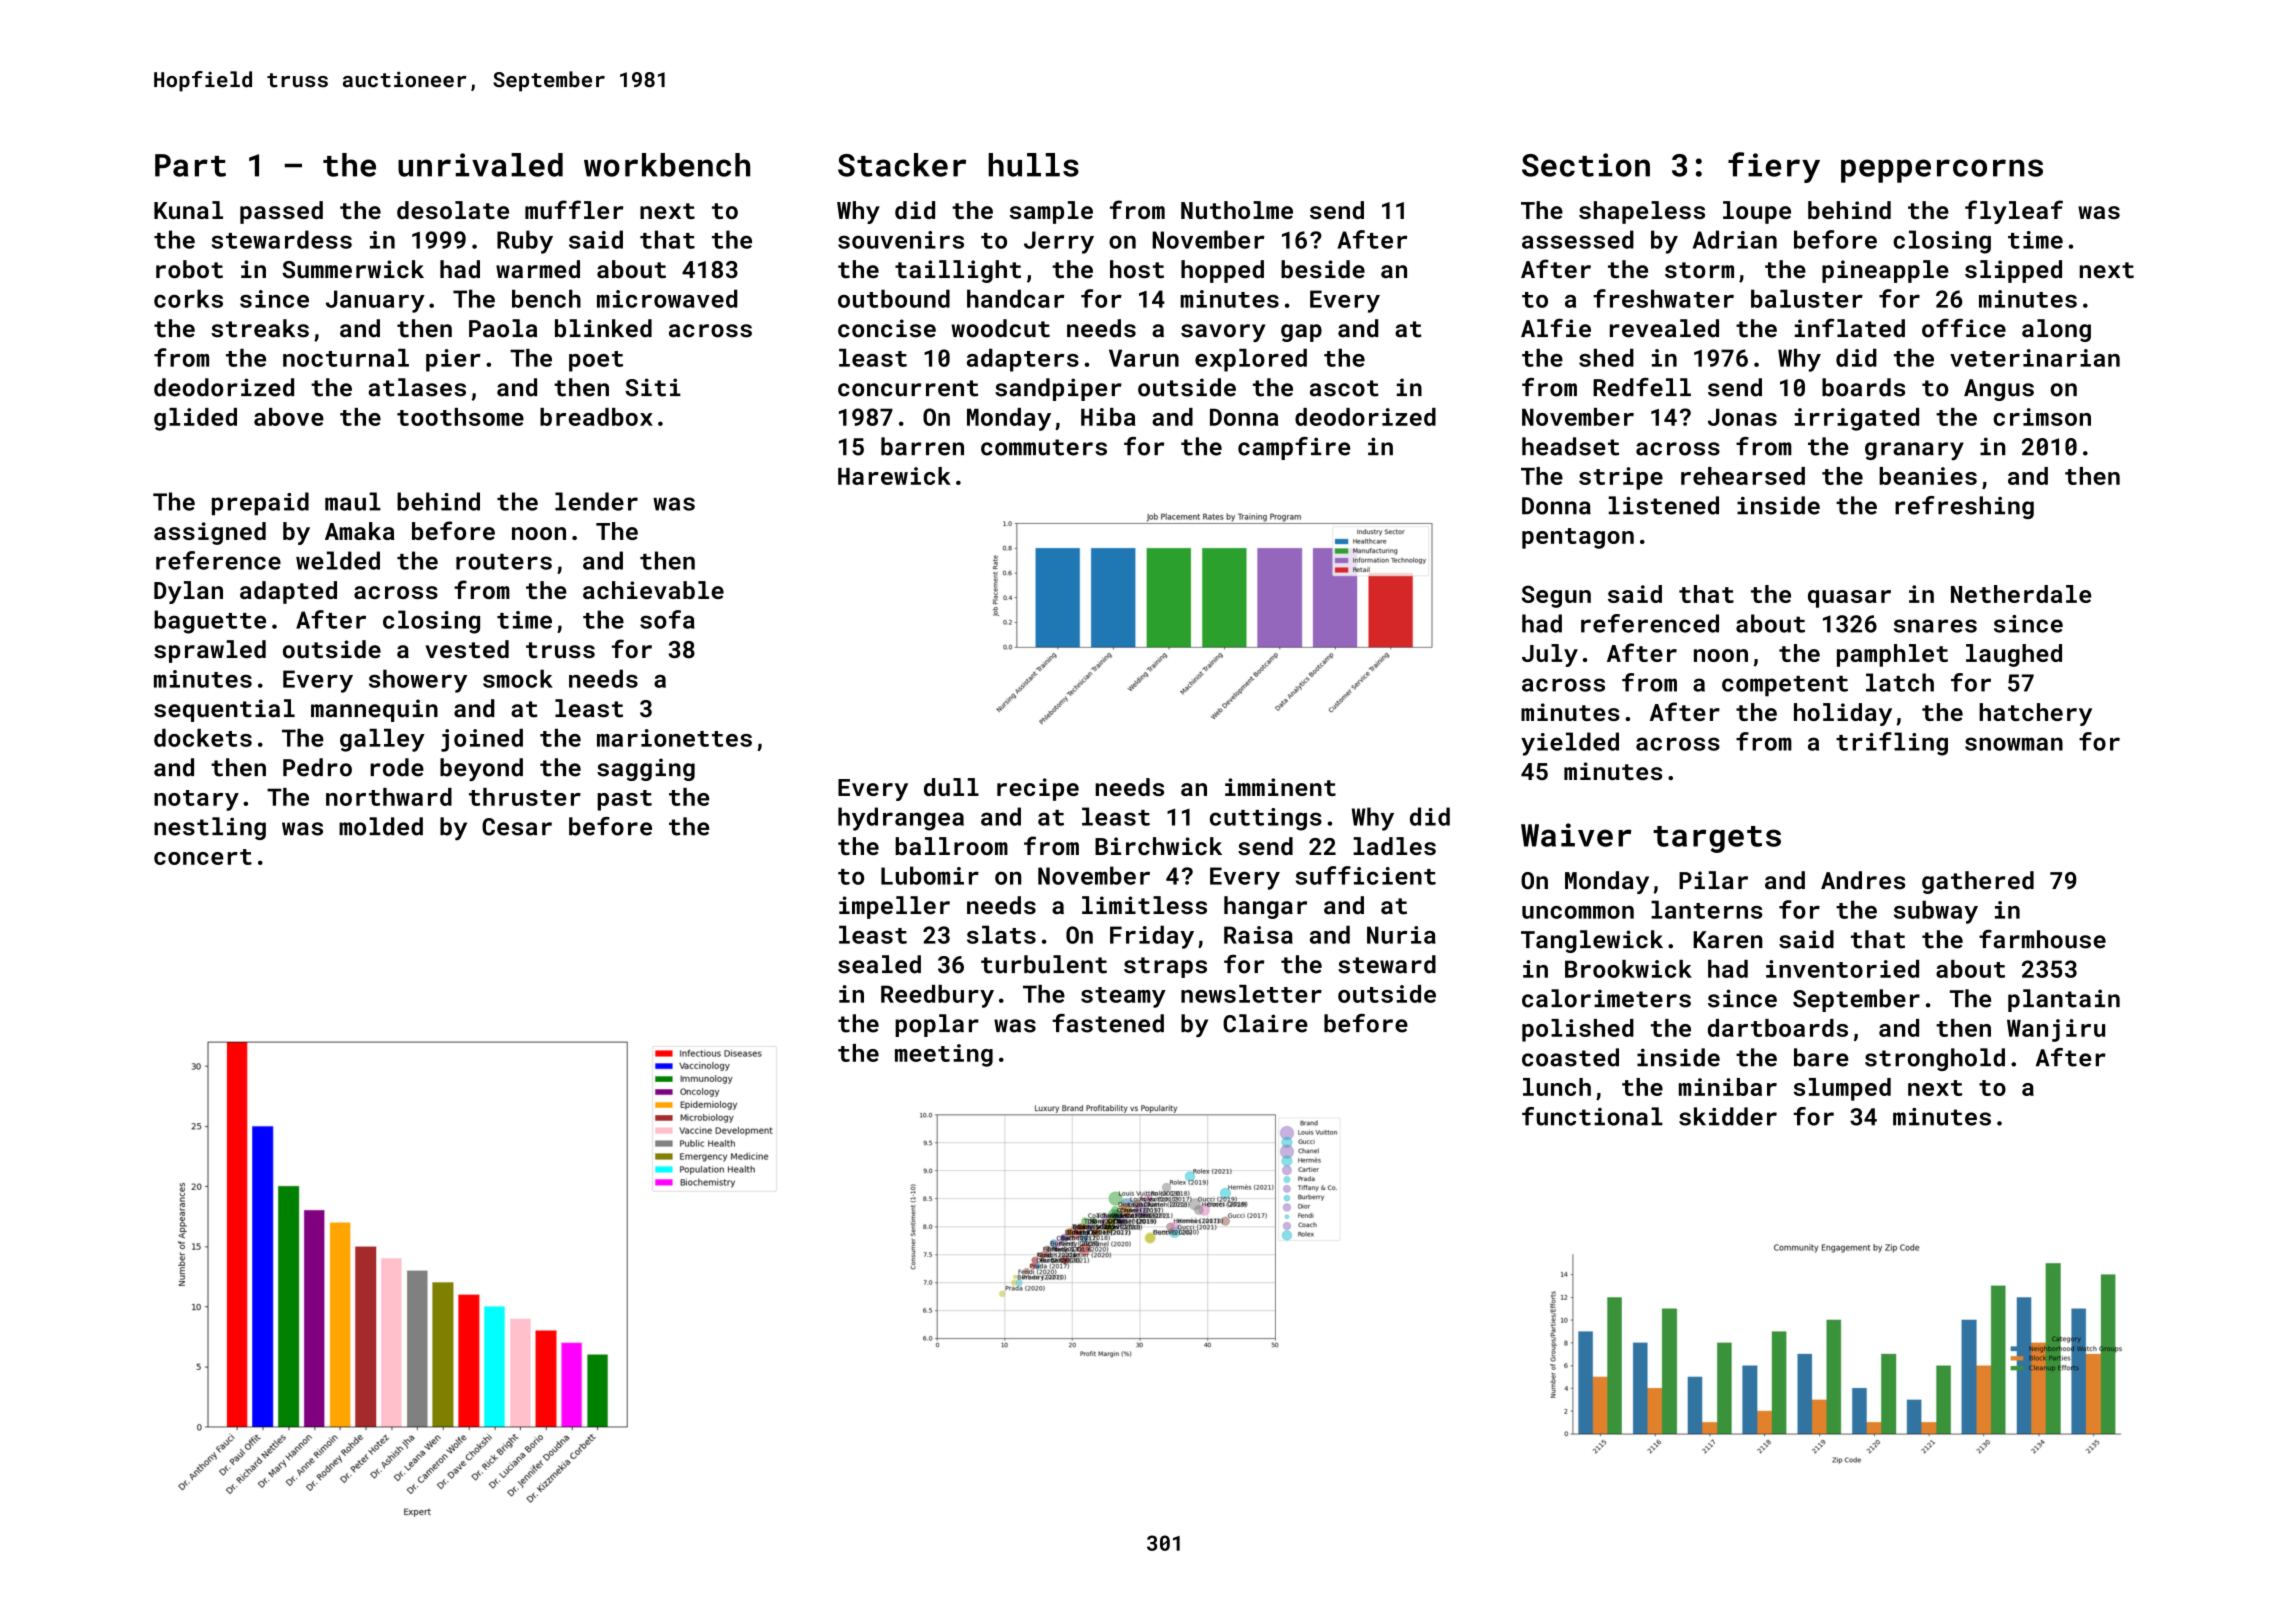  Describe the element at coordinates (1774, 167) in the image. I see `fiery` at that location.
